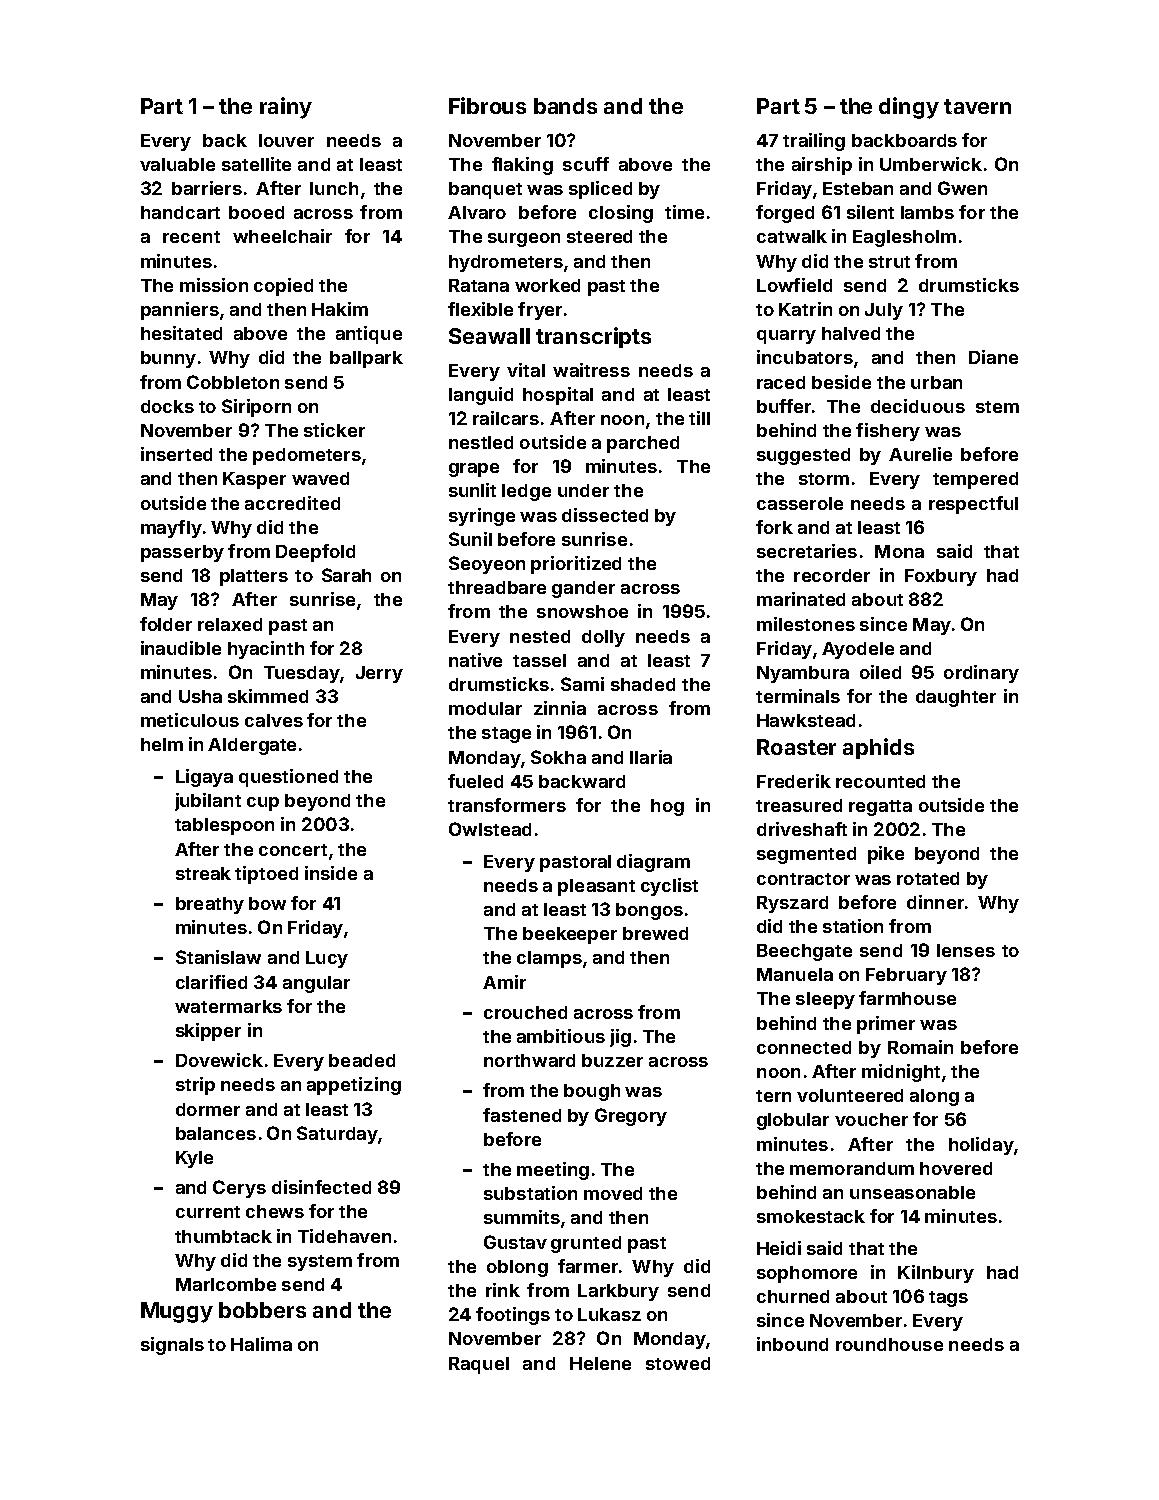 The image size is (1159, 1500). What do you see at coordinates (321, 1187) in the screenshot?
I see `disinfected` at bounding box center [321, 1187].
